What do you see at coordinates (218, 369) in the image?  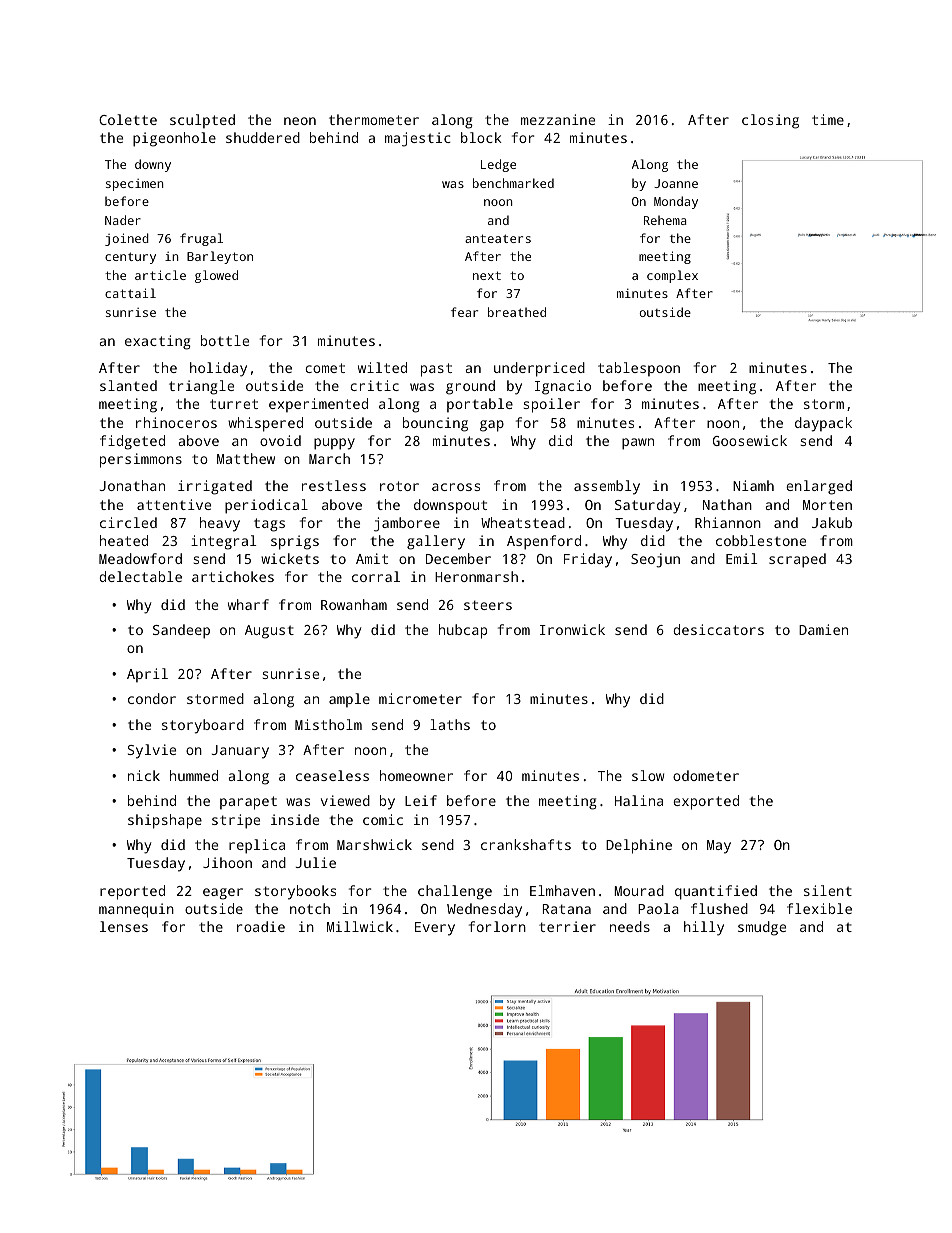 I see `holiday` at bounding box center [218, 369].
